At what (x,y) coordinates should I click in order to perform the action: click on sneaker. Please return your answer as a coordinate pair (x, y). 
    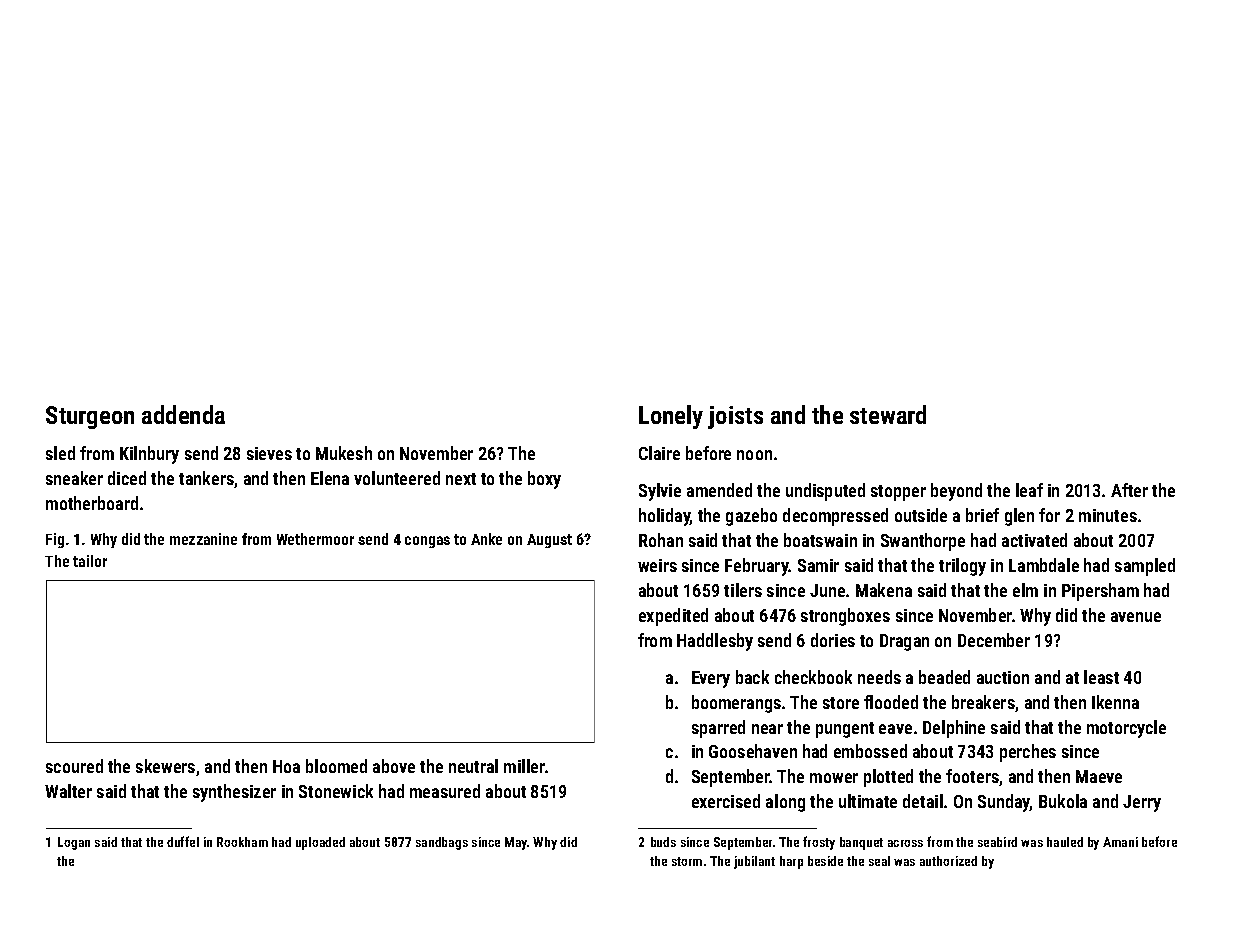
    Looking at the image, I should click on (74, 478).
